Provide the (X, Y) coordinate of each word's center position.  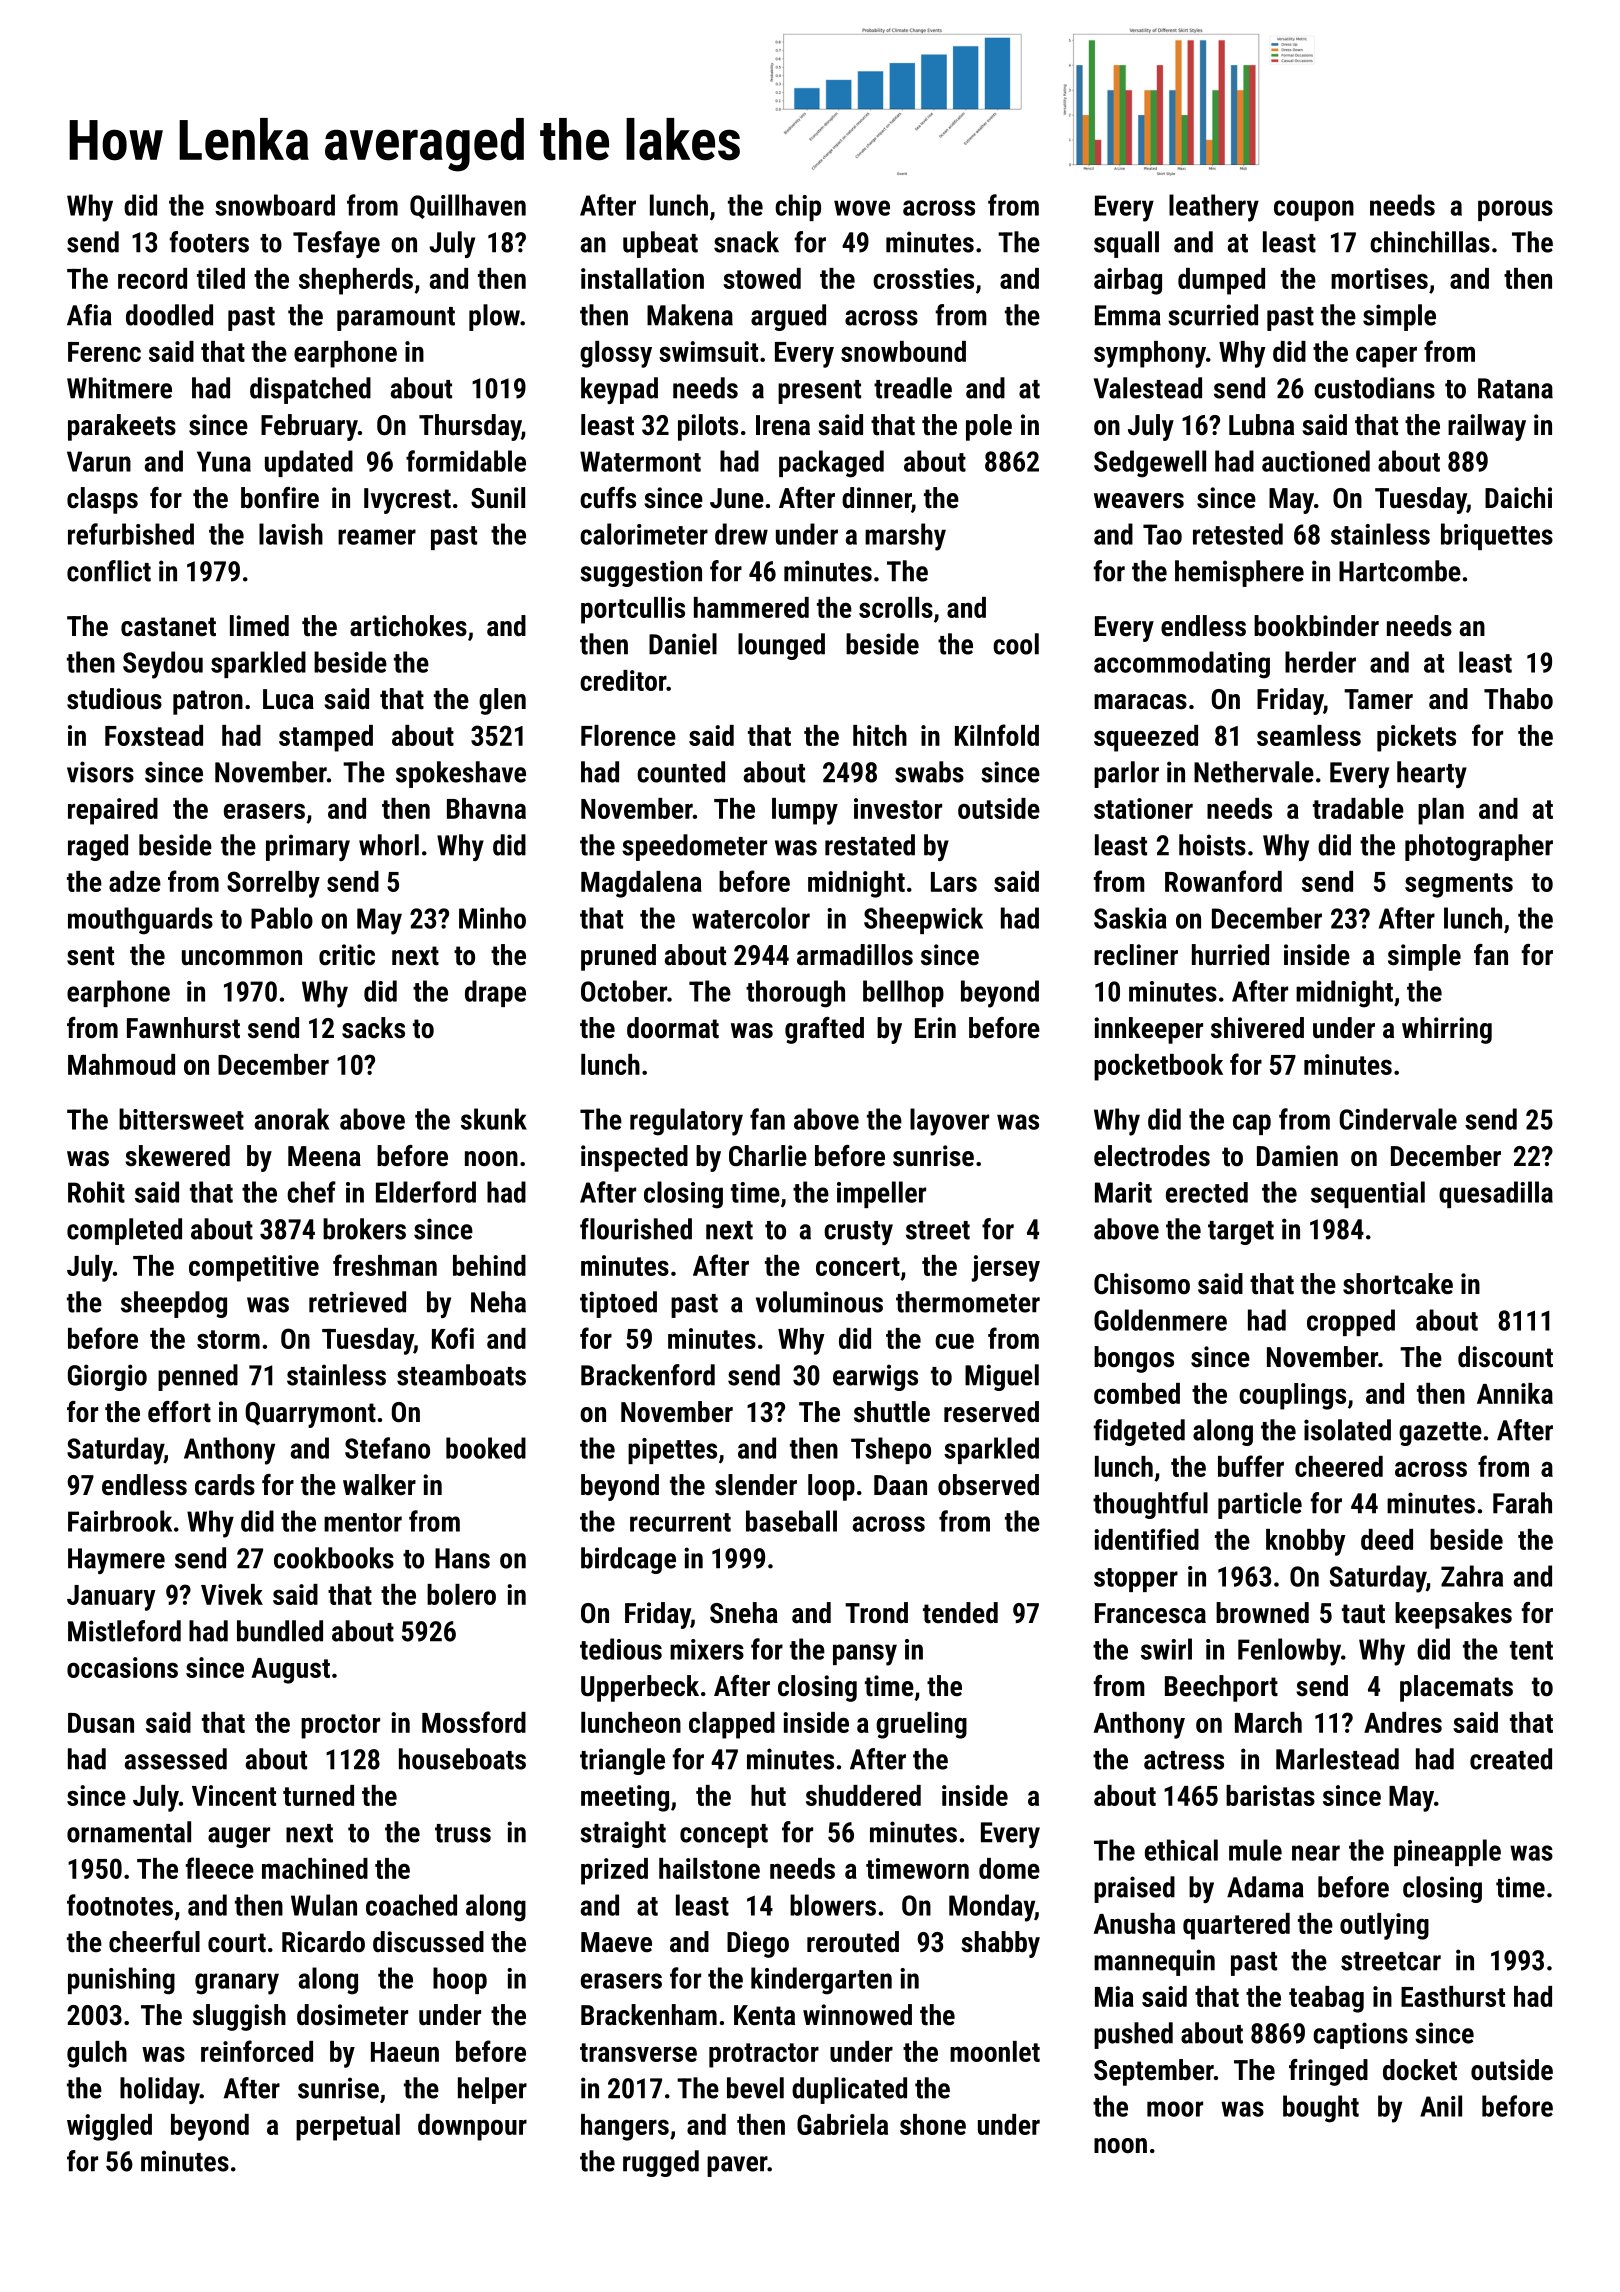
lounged (781, 646)
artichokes (408, 626)
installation (642, 278)
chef (311, 1192)
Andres (1403, 1722)
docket (1420, 2070)
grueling (921, 1725)
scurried (1213, 315)
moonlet (995, 2051)
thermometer (968, 1302)
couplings (1292, 1396)
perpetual (348, 2127)
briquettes (1497, 536)
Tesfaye (336, 244)
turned (318, 1795)
